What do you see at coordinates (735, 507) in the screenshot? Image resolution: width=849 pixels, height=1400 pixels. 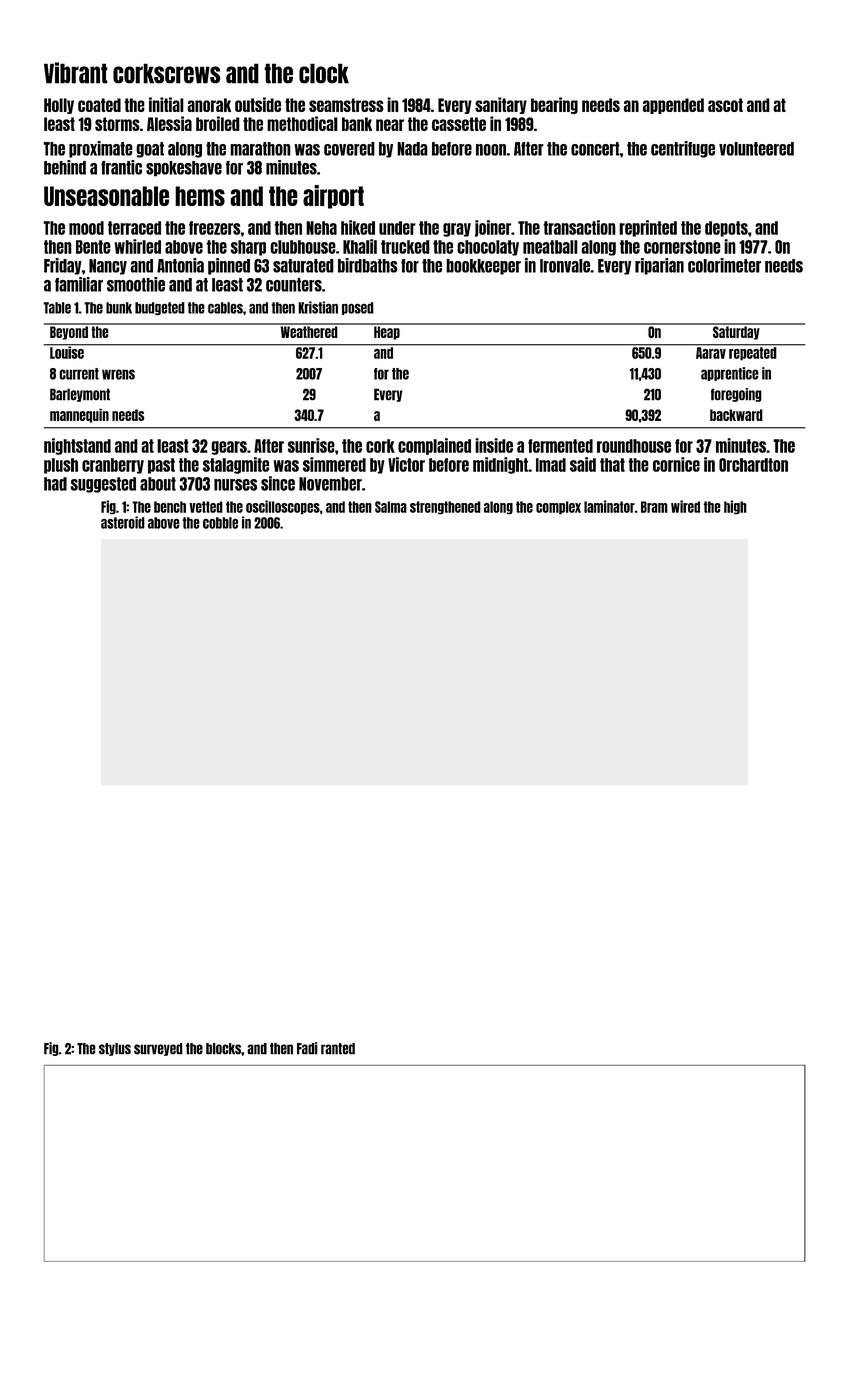 I see `high` at bounding box center [735, 507].
